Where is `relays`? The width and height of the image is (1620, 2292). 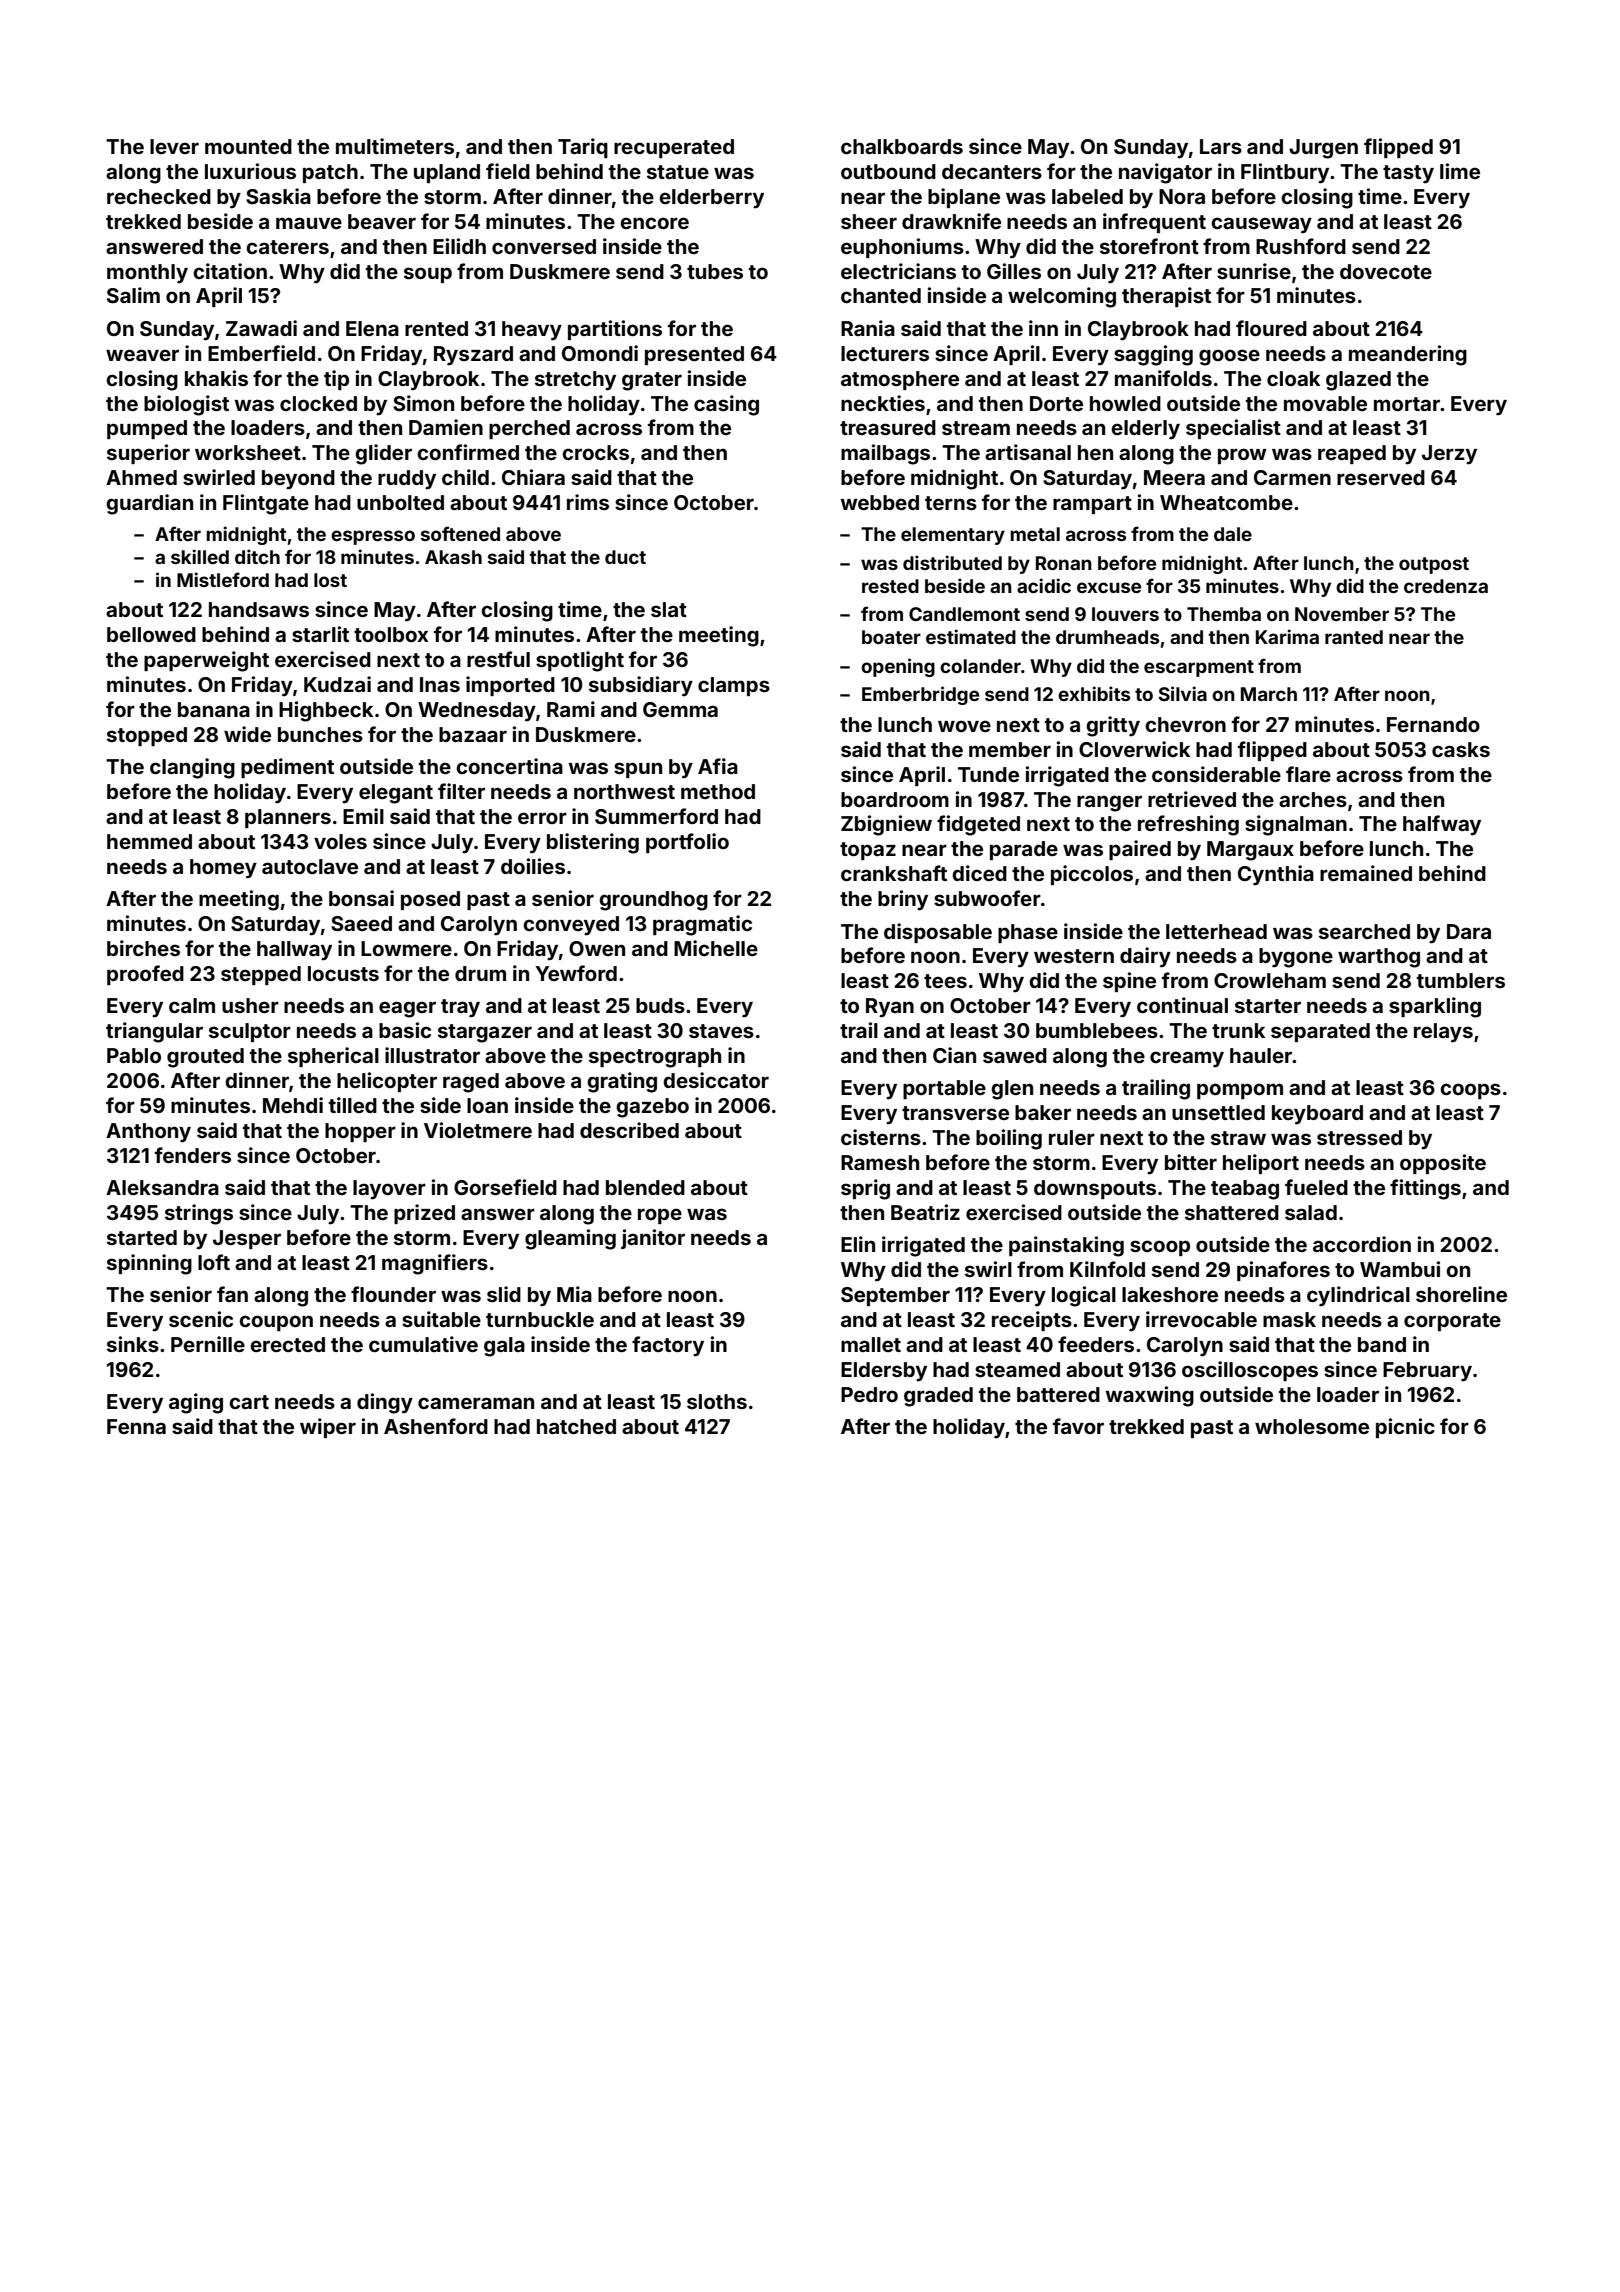
relays is located at coordinates (1443, 1033).
